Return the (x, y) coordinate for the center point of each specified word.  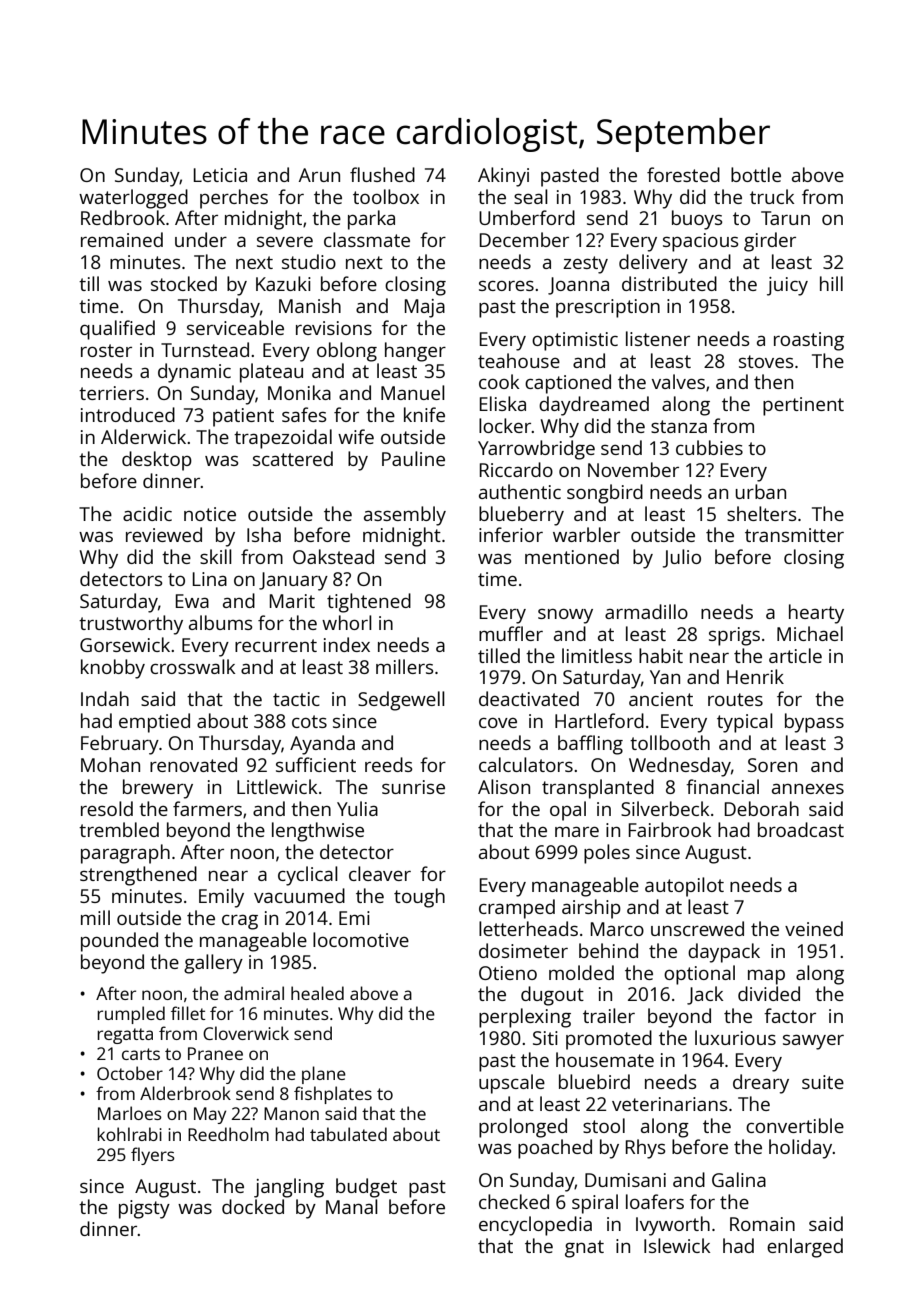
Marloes (130, 1113)
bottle (756, 174)
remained (122, 239)
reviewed (164, 534)
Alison (504, 786)
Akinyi (503, 177)
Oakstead (333, 556)
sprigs (734, 636)
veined (814, 928)
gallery (213, 964)
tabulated (348, 1134)
